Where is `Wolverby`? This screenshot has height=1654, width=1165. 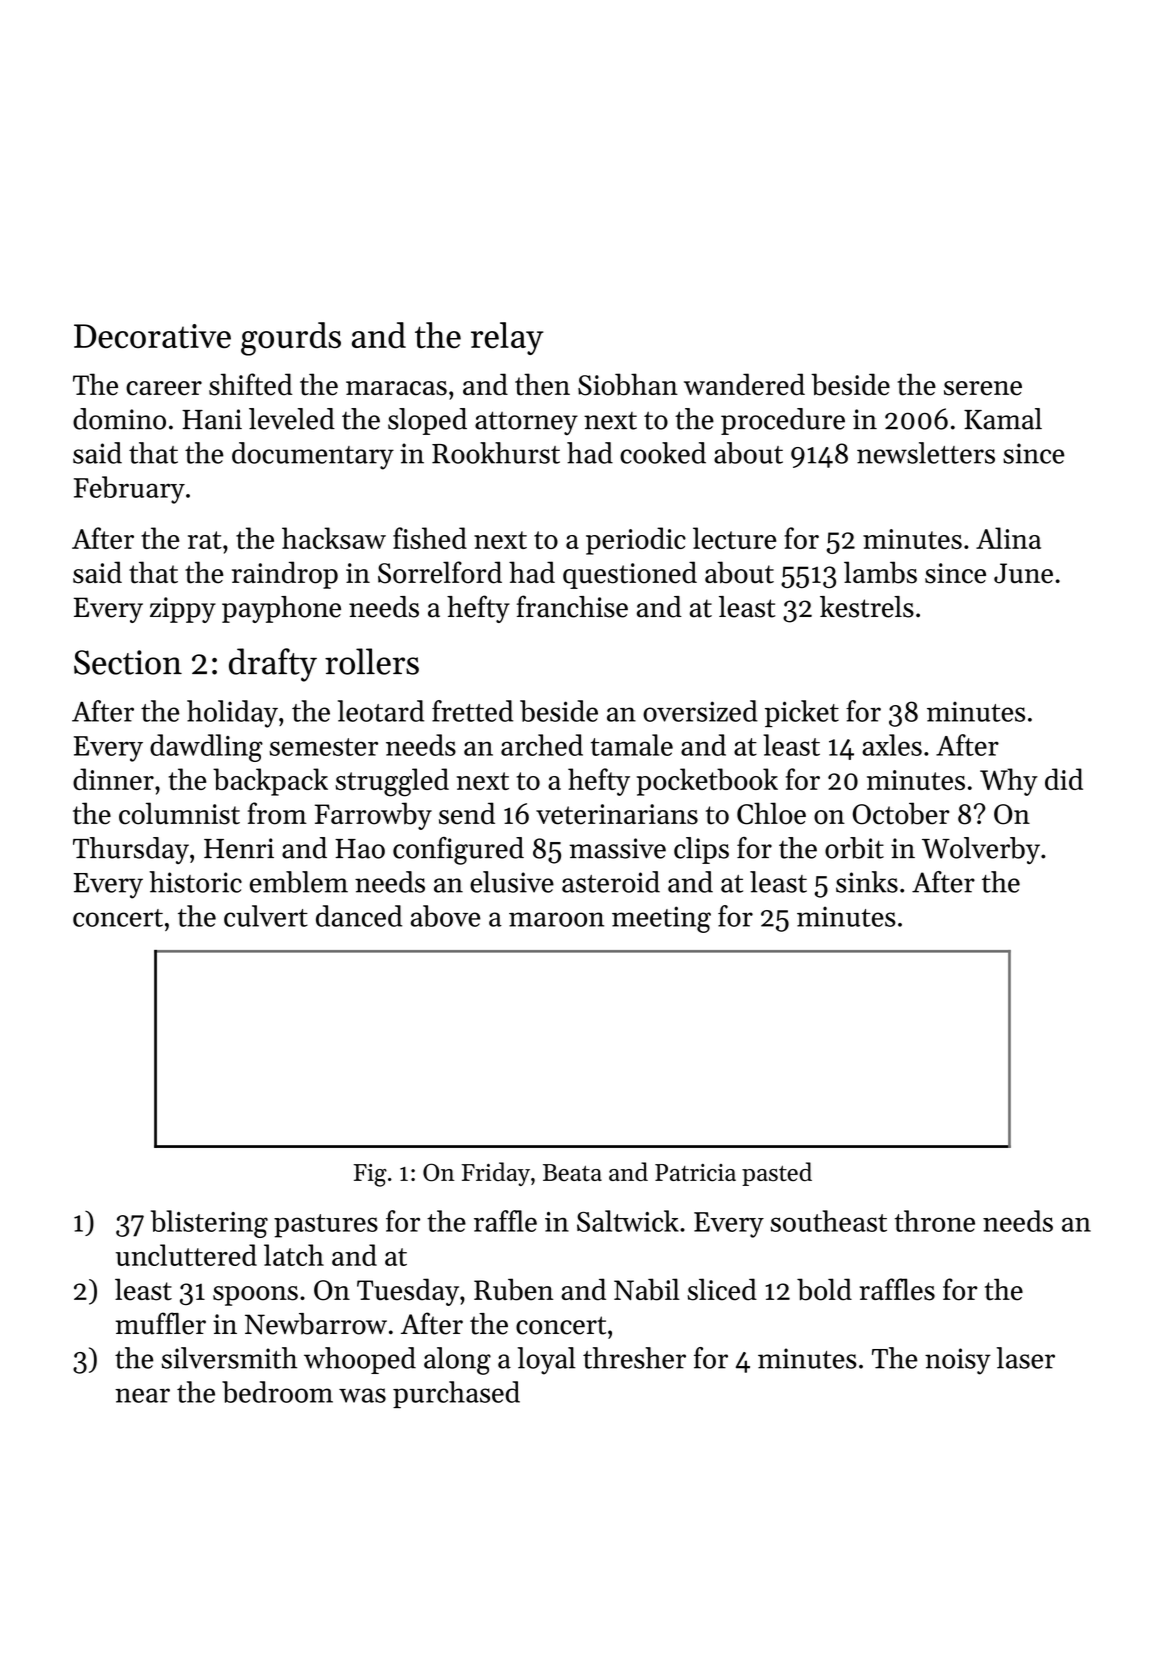
Wolverby is located at coordinates (981, 850).
